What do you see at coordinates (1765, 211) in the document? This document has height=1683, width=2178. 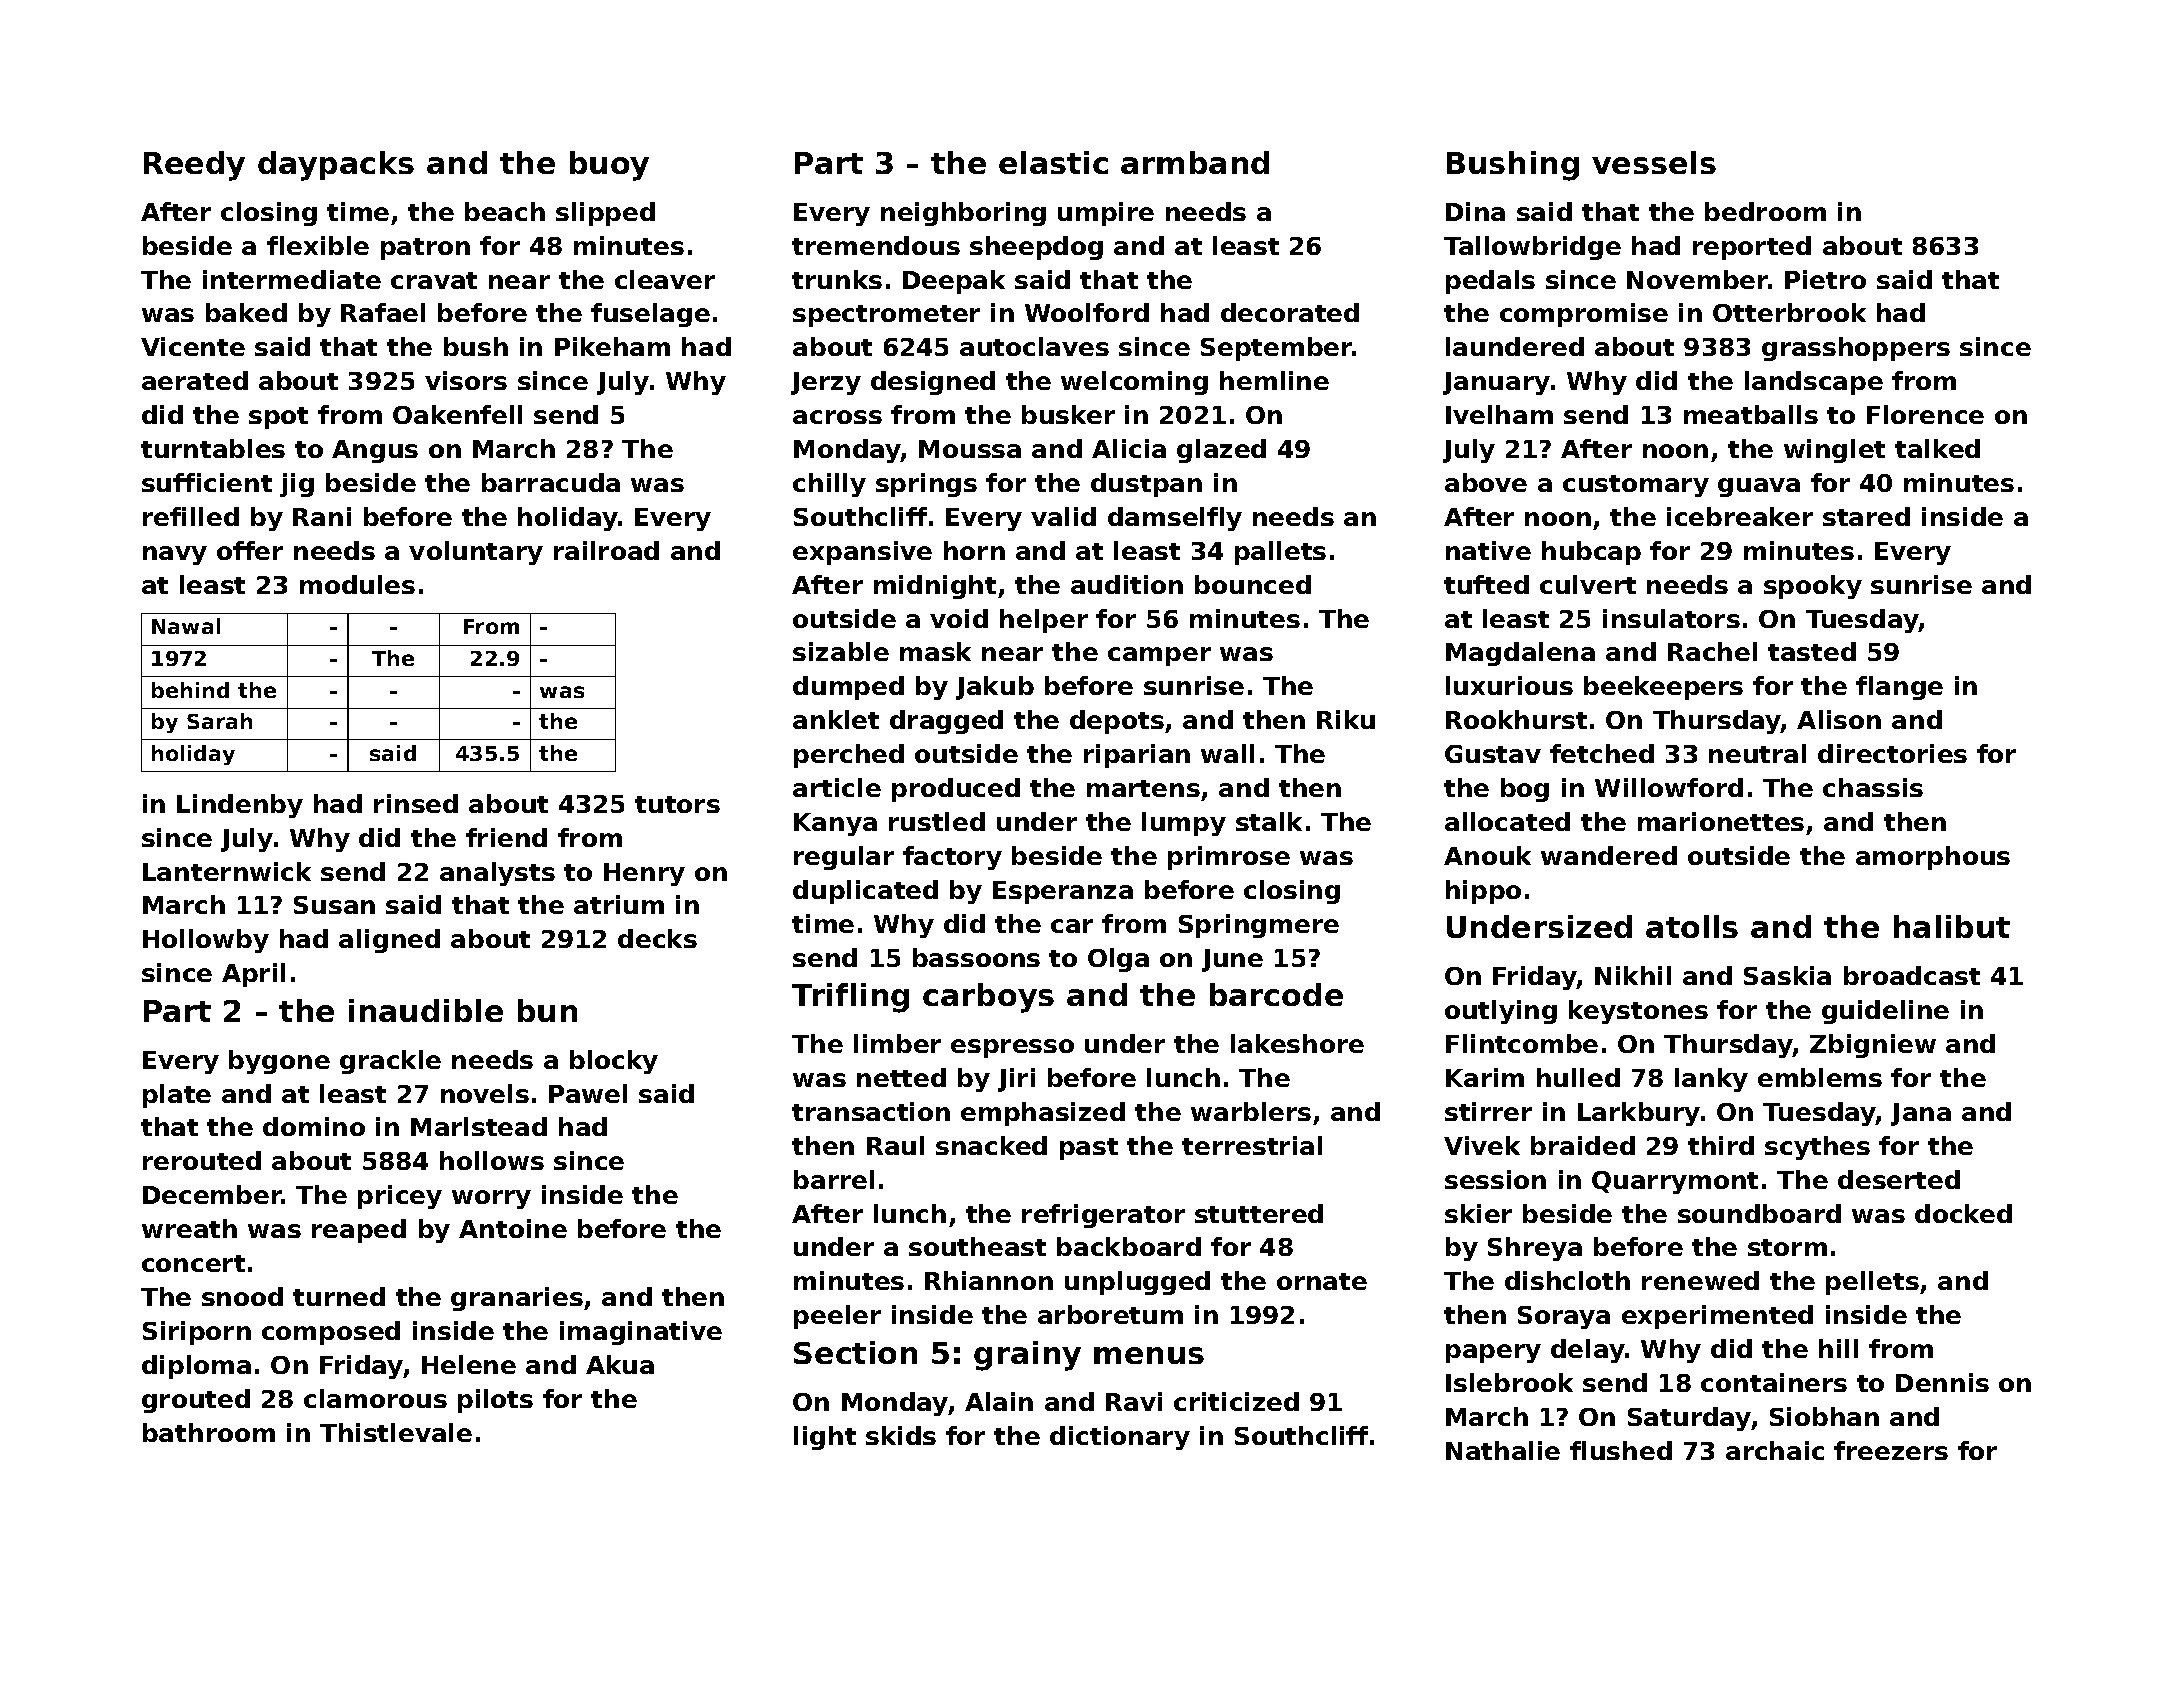 I see `bedroom` at bounding box center [1765, 211].
